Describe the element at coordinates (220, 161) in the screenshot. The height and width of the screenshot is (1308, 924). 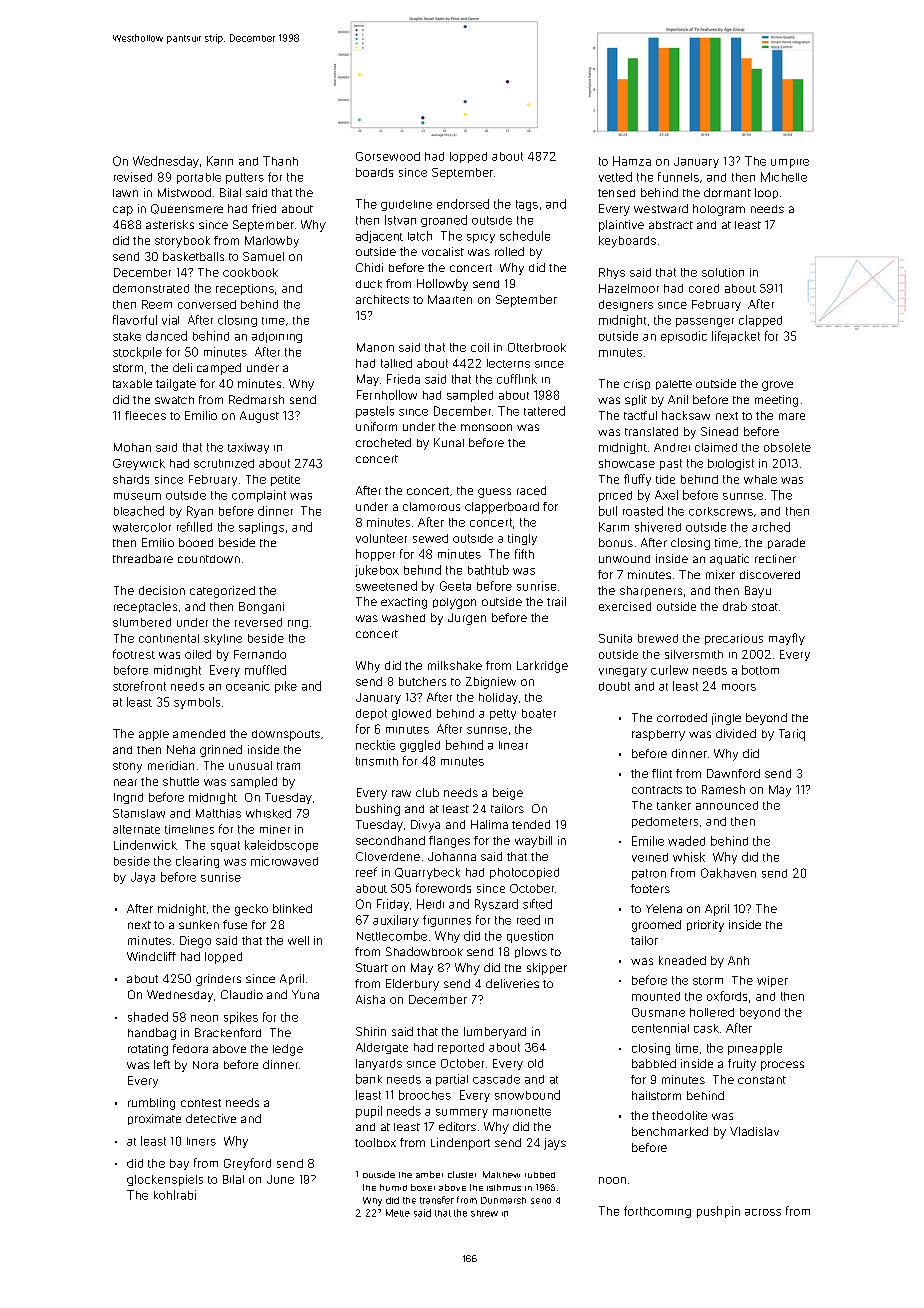
I see `Karin` at that location.
